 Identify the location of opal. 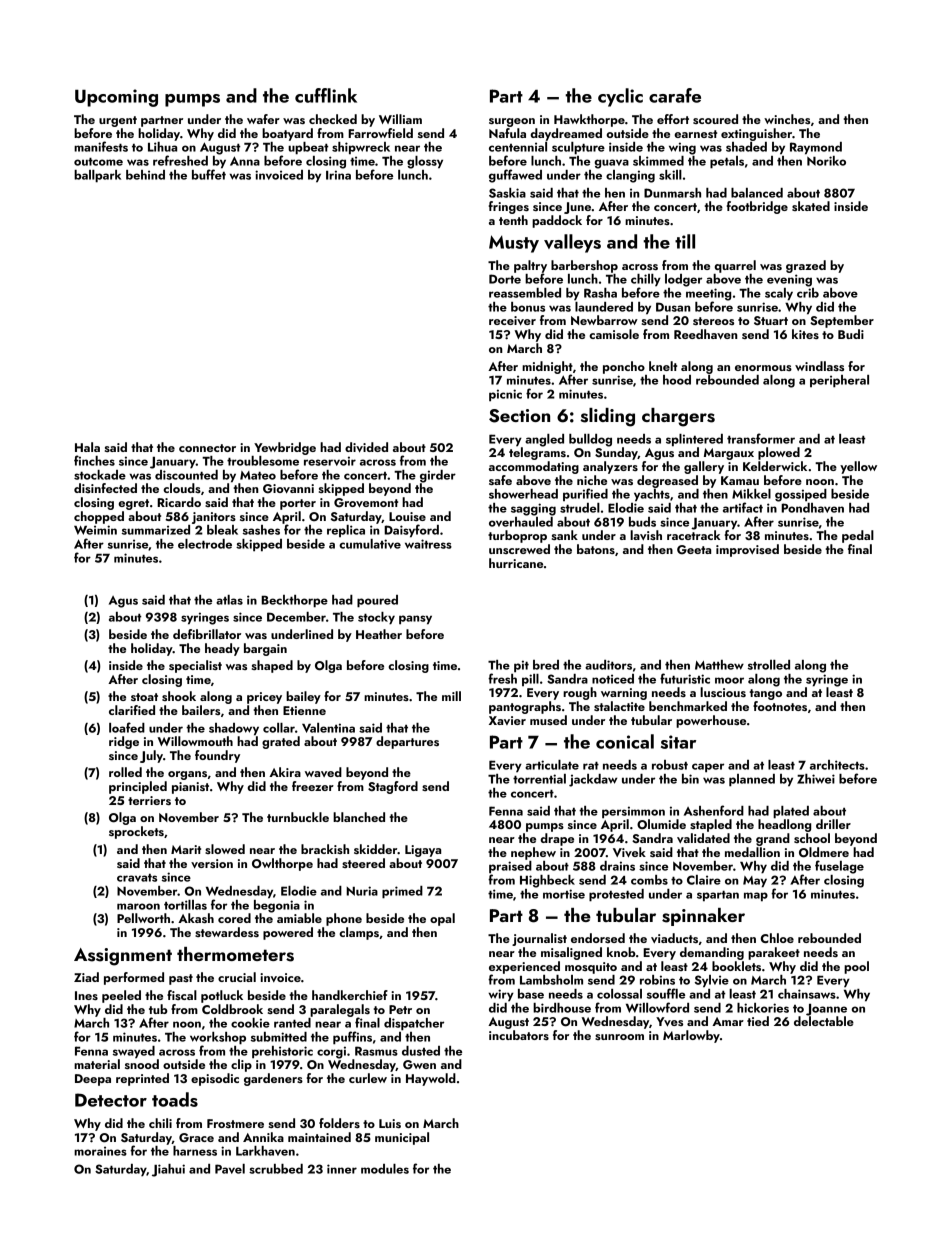
(442, 919).
